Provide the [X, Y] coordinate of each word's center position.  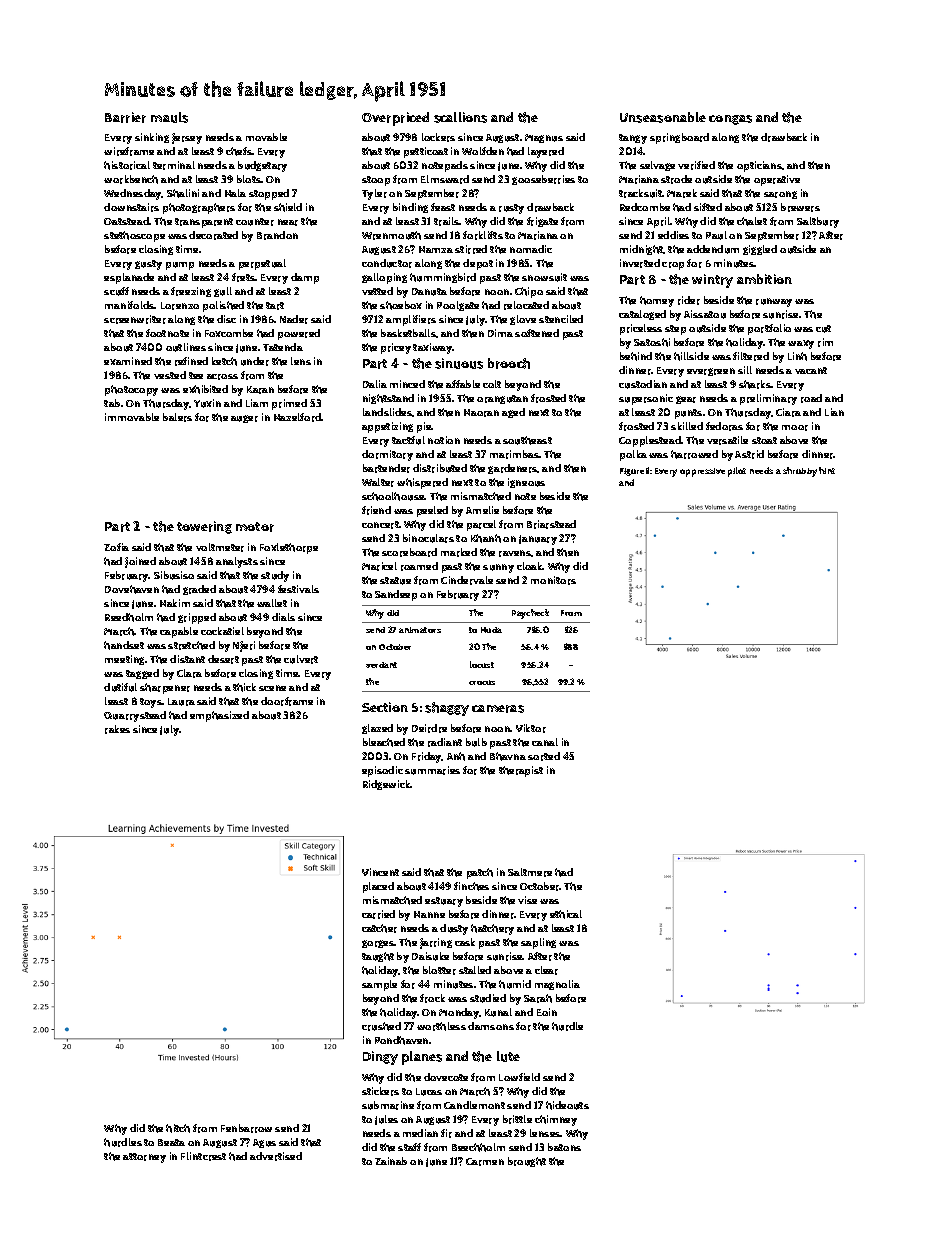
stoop [376, 181]
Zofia [116, 547]
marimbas [515, 454]
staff [409, 1147]
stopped [269, 194]
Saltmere [530, 872]
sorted [544, 756]
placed [378, 887]
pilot [737, 472]
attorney [144, 1158]
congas [730, 120]
